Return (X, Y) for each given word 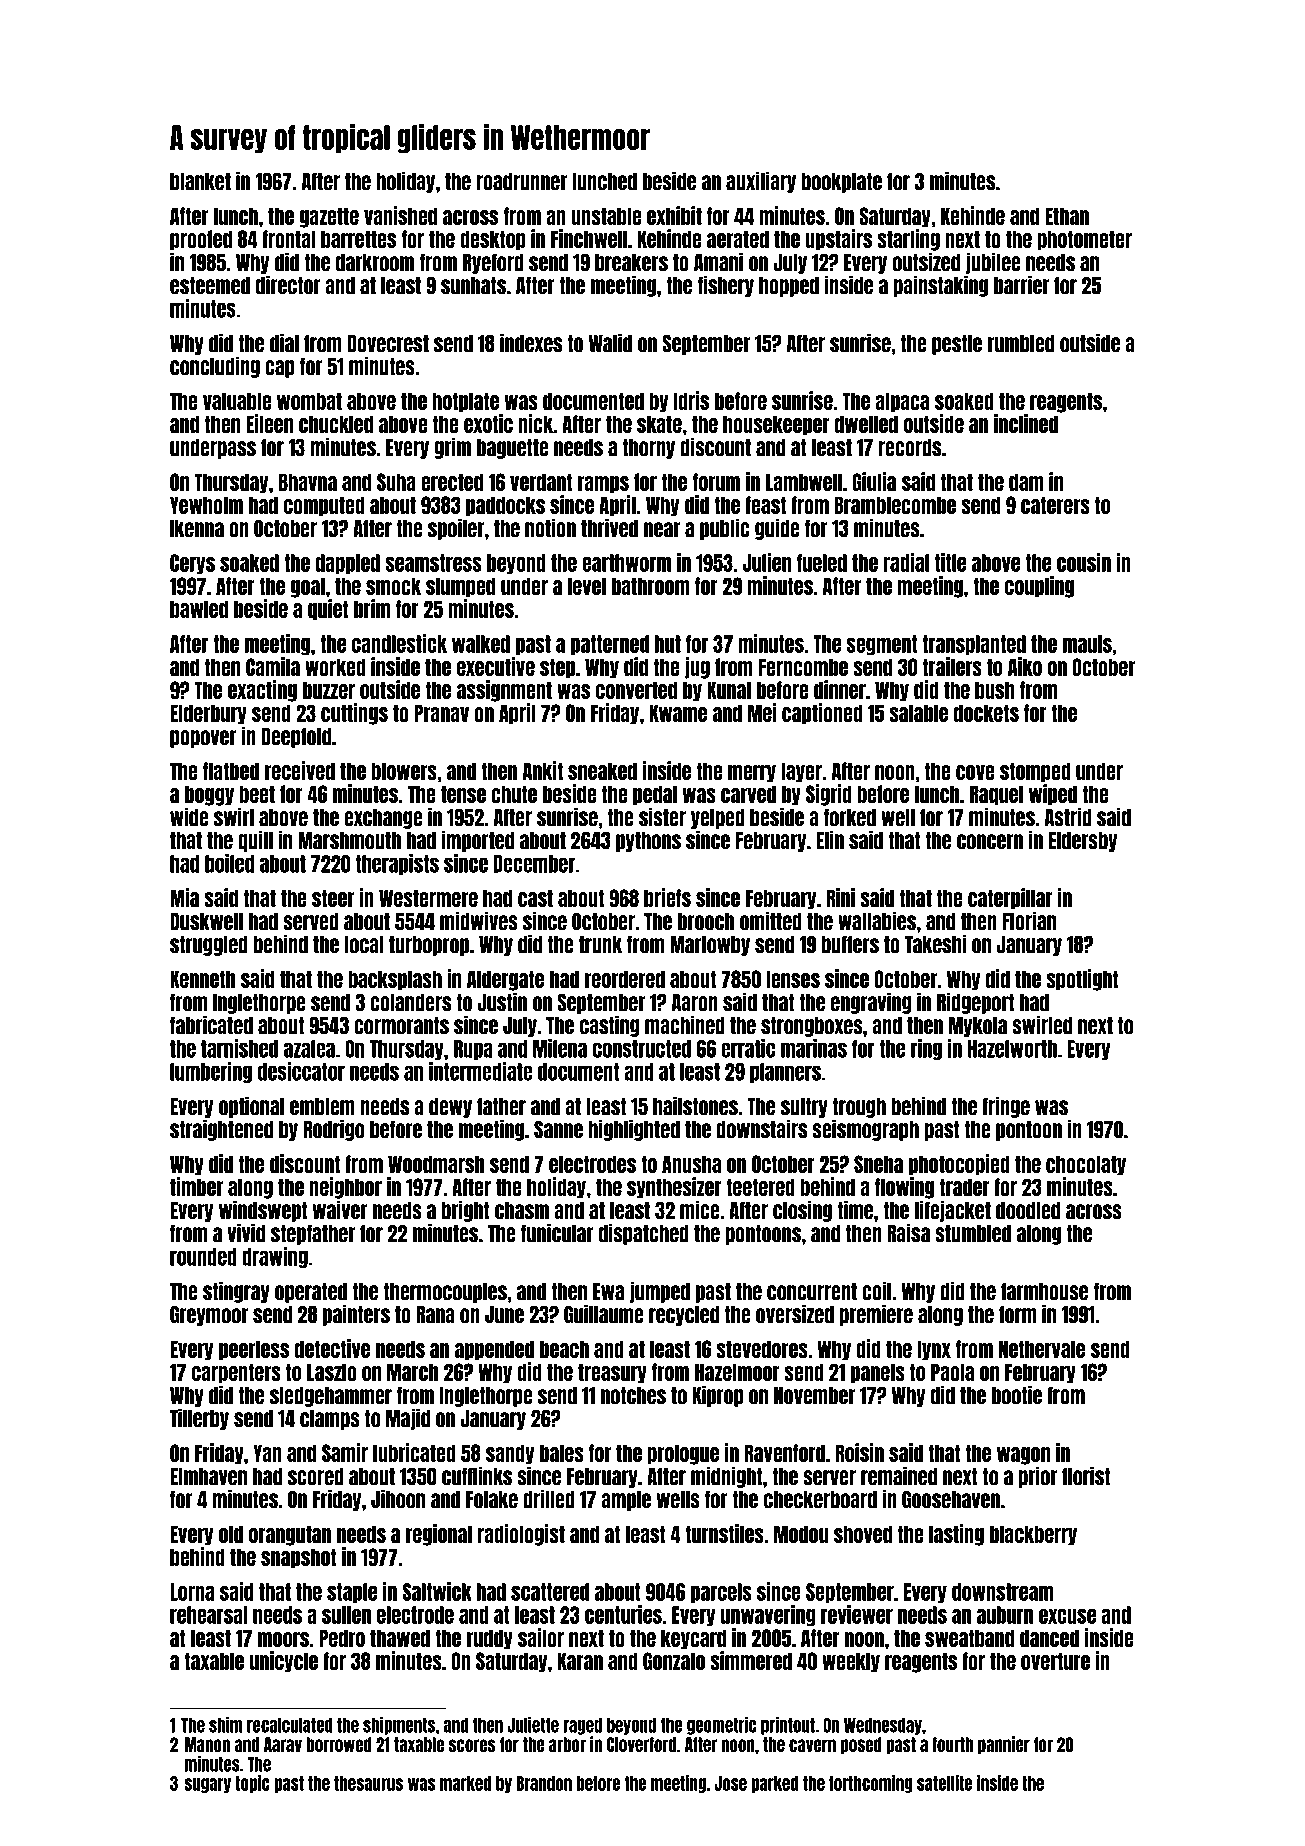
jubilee (993, 263)
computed (324, 506)
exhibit (674, 215)
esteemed (210, 286)
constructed (642, 1049)
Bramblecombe (895, 505)
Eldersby (1083, 842)
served (311, 922)
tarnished (239, 1048)
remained (899, 1476)
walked (481, 644)
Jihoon (398, 1499)
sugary (207, 1785)
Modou (801, 1534)
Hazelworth (1012, 1049)
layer (801, 772)
